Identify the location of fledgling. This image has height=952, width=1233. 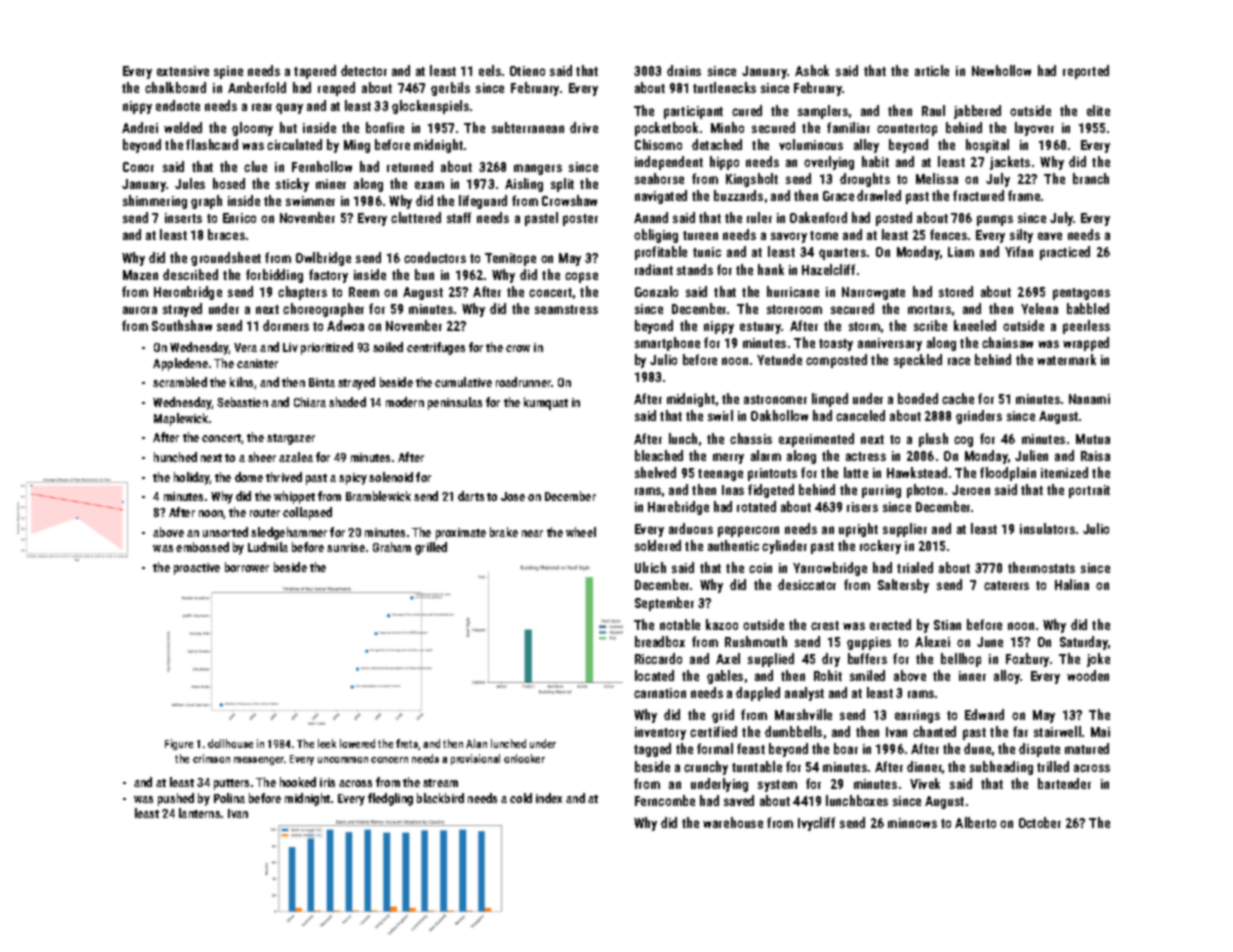
(390, 799).
